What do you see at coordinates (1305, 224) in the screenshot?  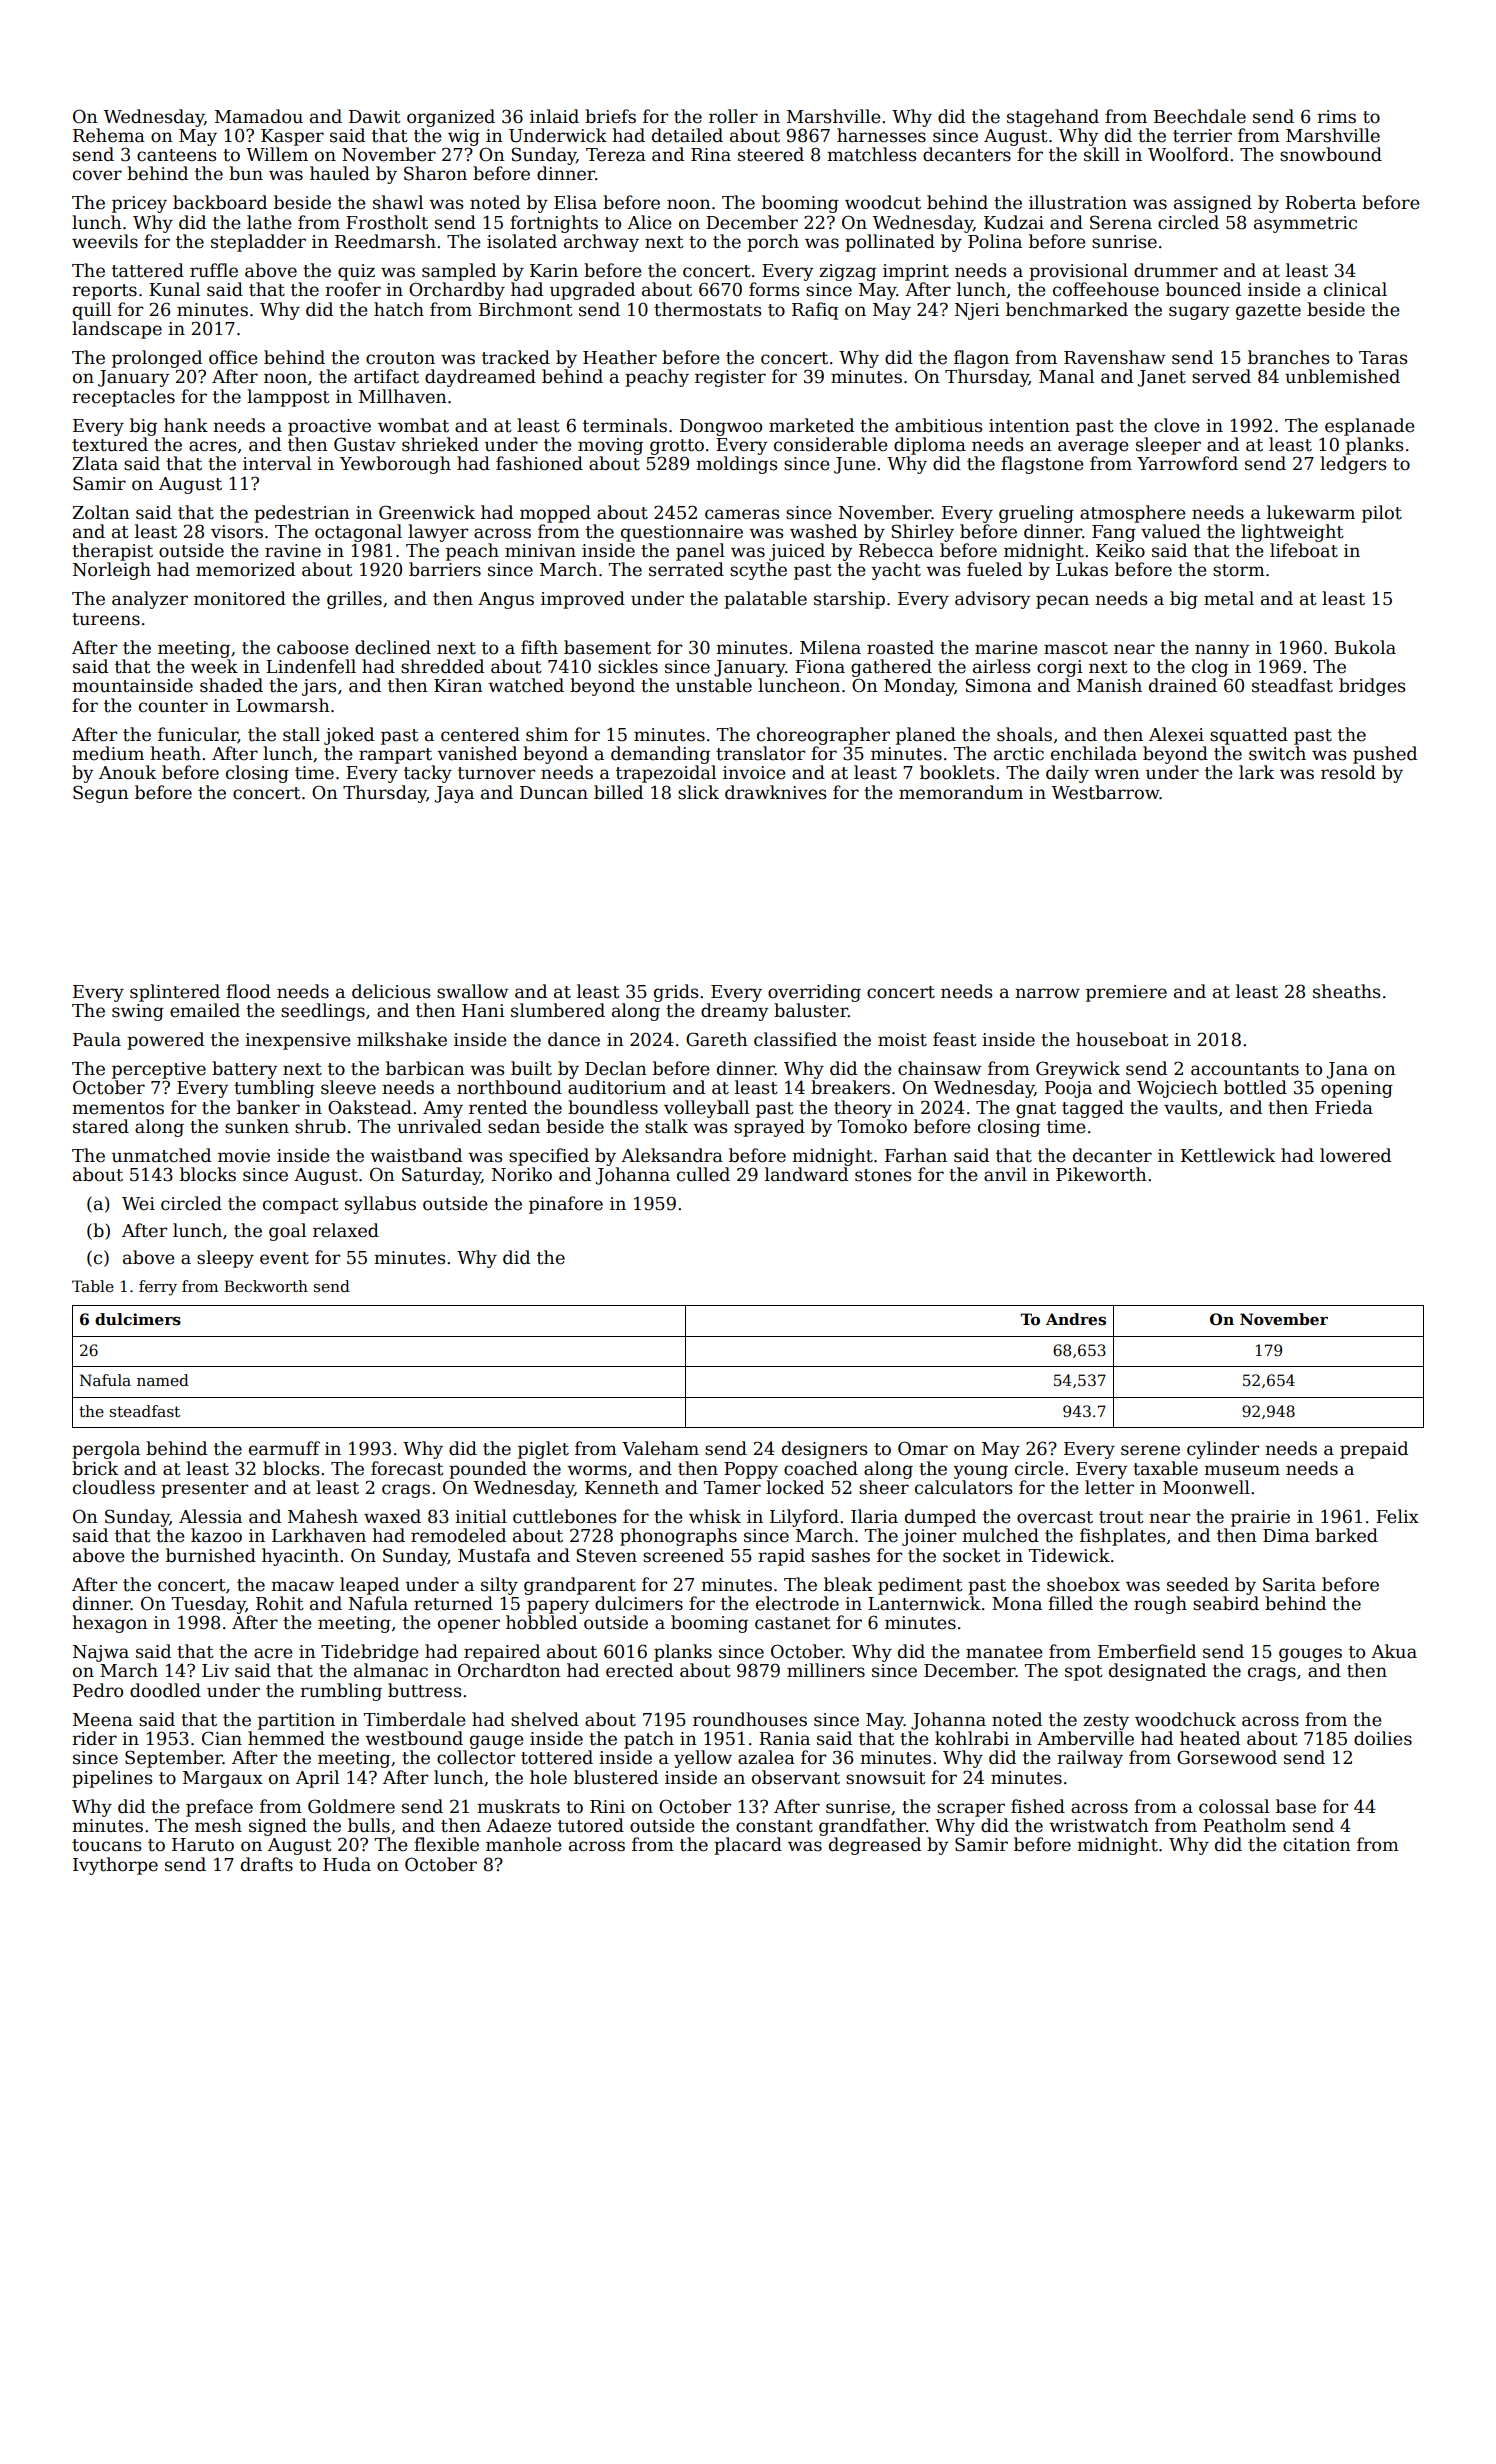 I see `asymmetric` at bounding box center [1305, 224].
